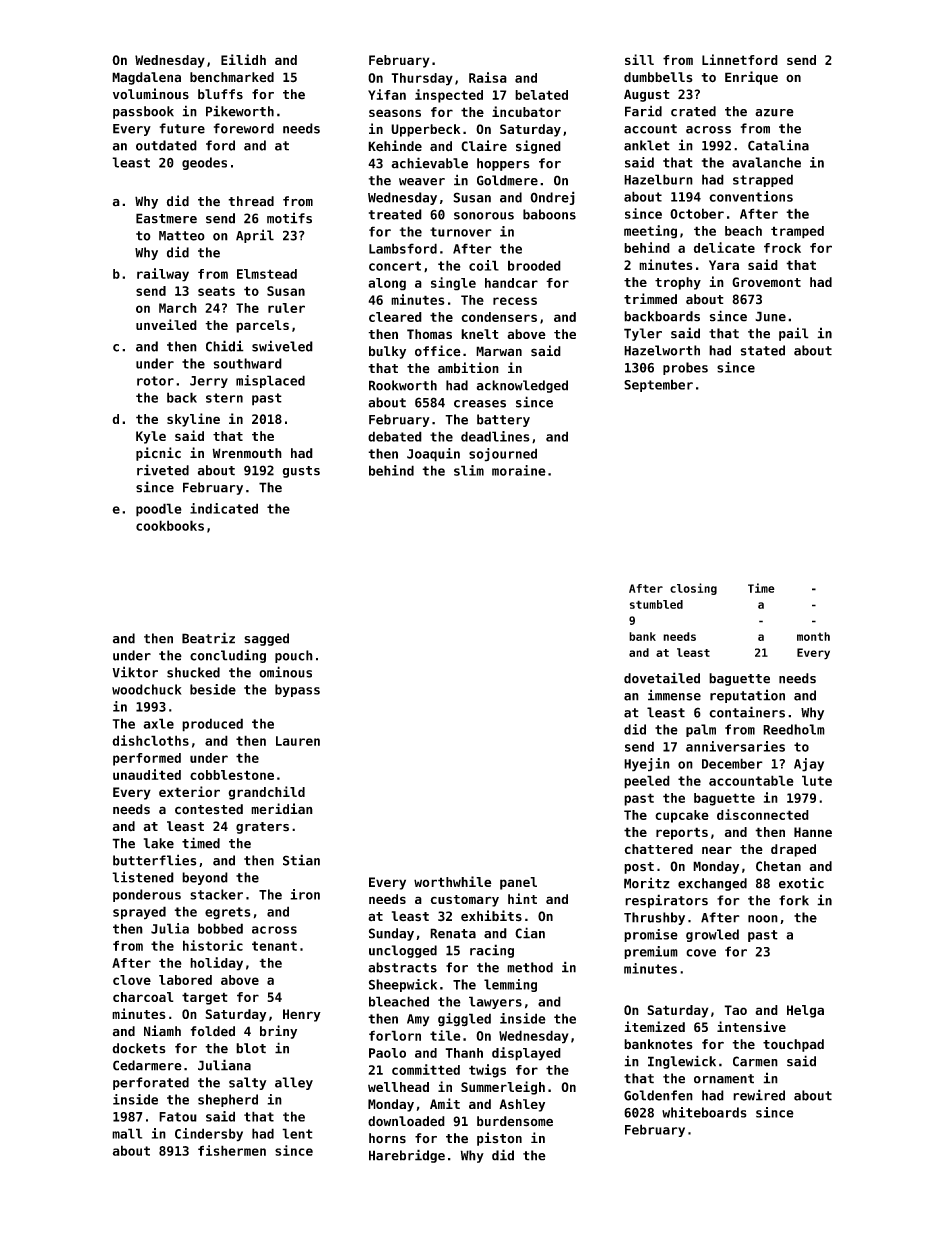 This screenshot has height=1233, width=952. What do you see at coordinates (232, 1150) in the screenshot?
I see `fishermen` at bounding box center [232, 1150].
